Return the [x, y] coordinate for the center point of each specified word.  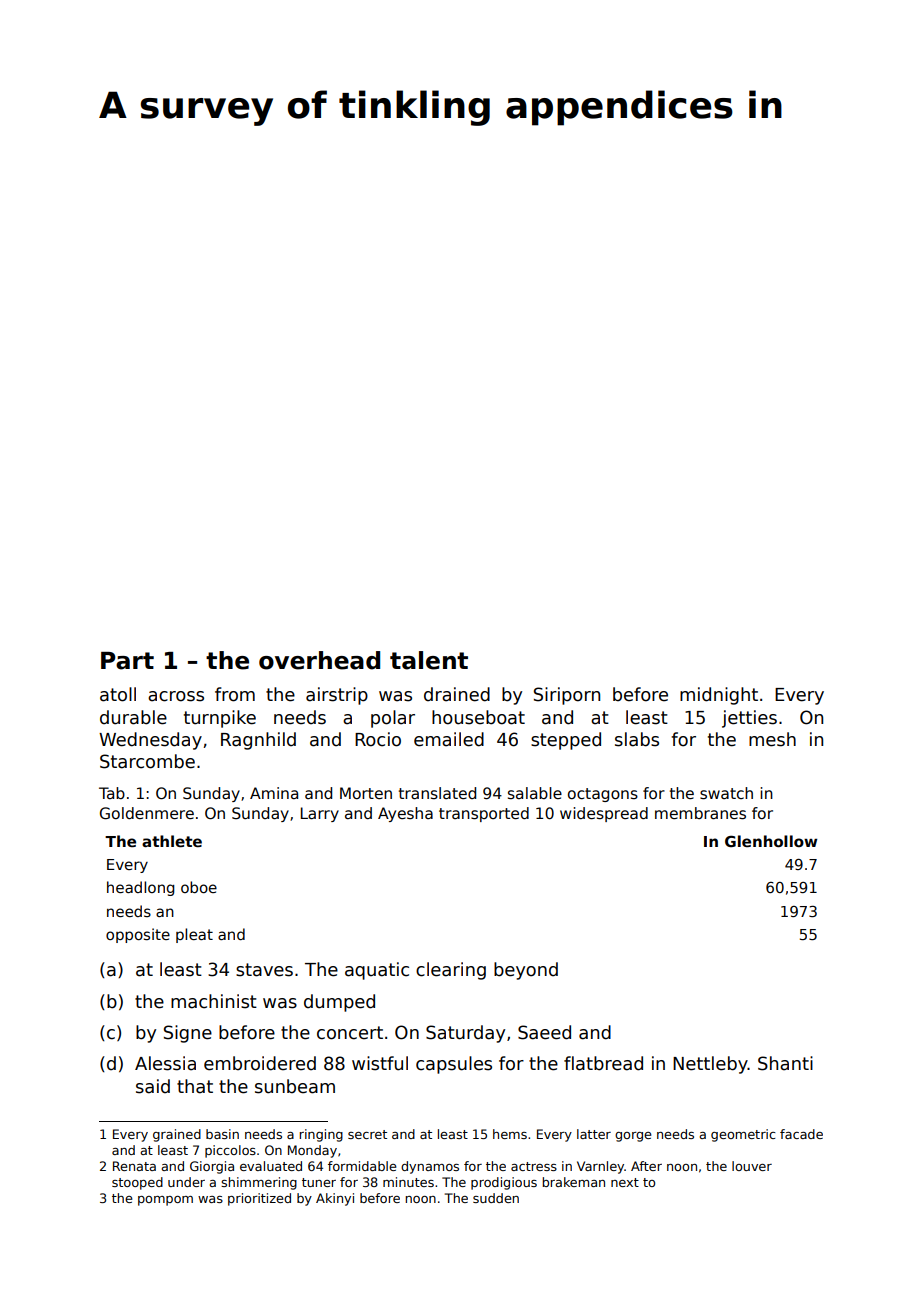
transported [484, 814]
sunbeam [295, 1086]
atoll [118, 694]
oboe [199, 887]
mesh [772, 739]
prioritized [259, 1199]
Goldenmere [147, 813]
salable [535, 793]
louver [752, 1166]
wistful [380, 1063]
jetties [749, 719]
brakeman [573, 1182]
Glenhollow [771, 841]
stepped [566, 741]
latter [594, 1134]
